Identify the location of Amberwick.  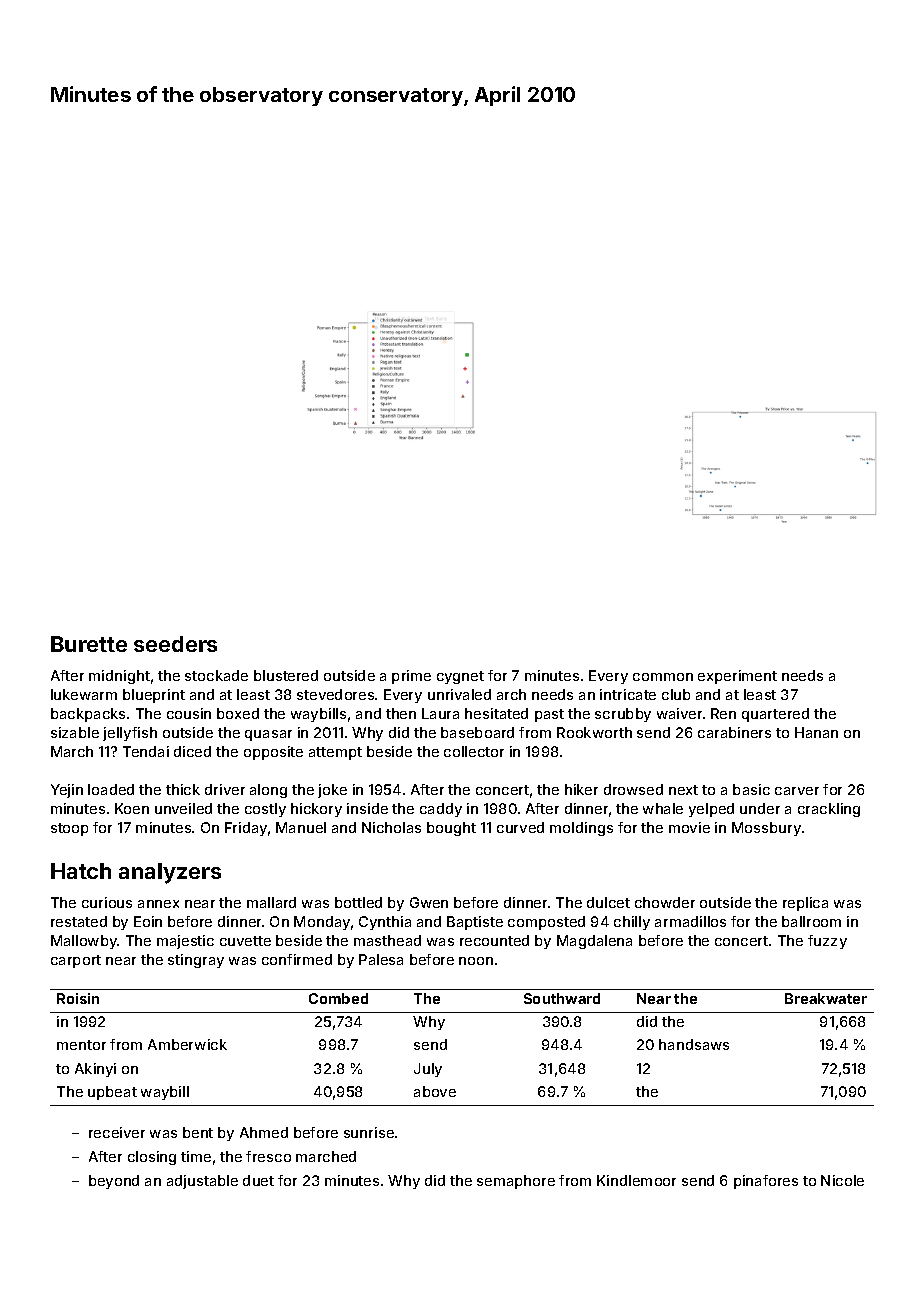
(187, 1044).
